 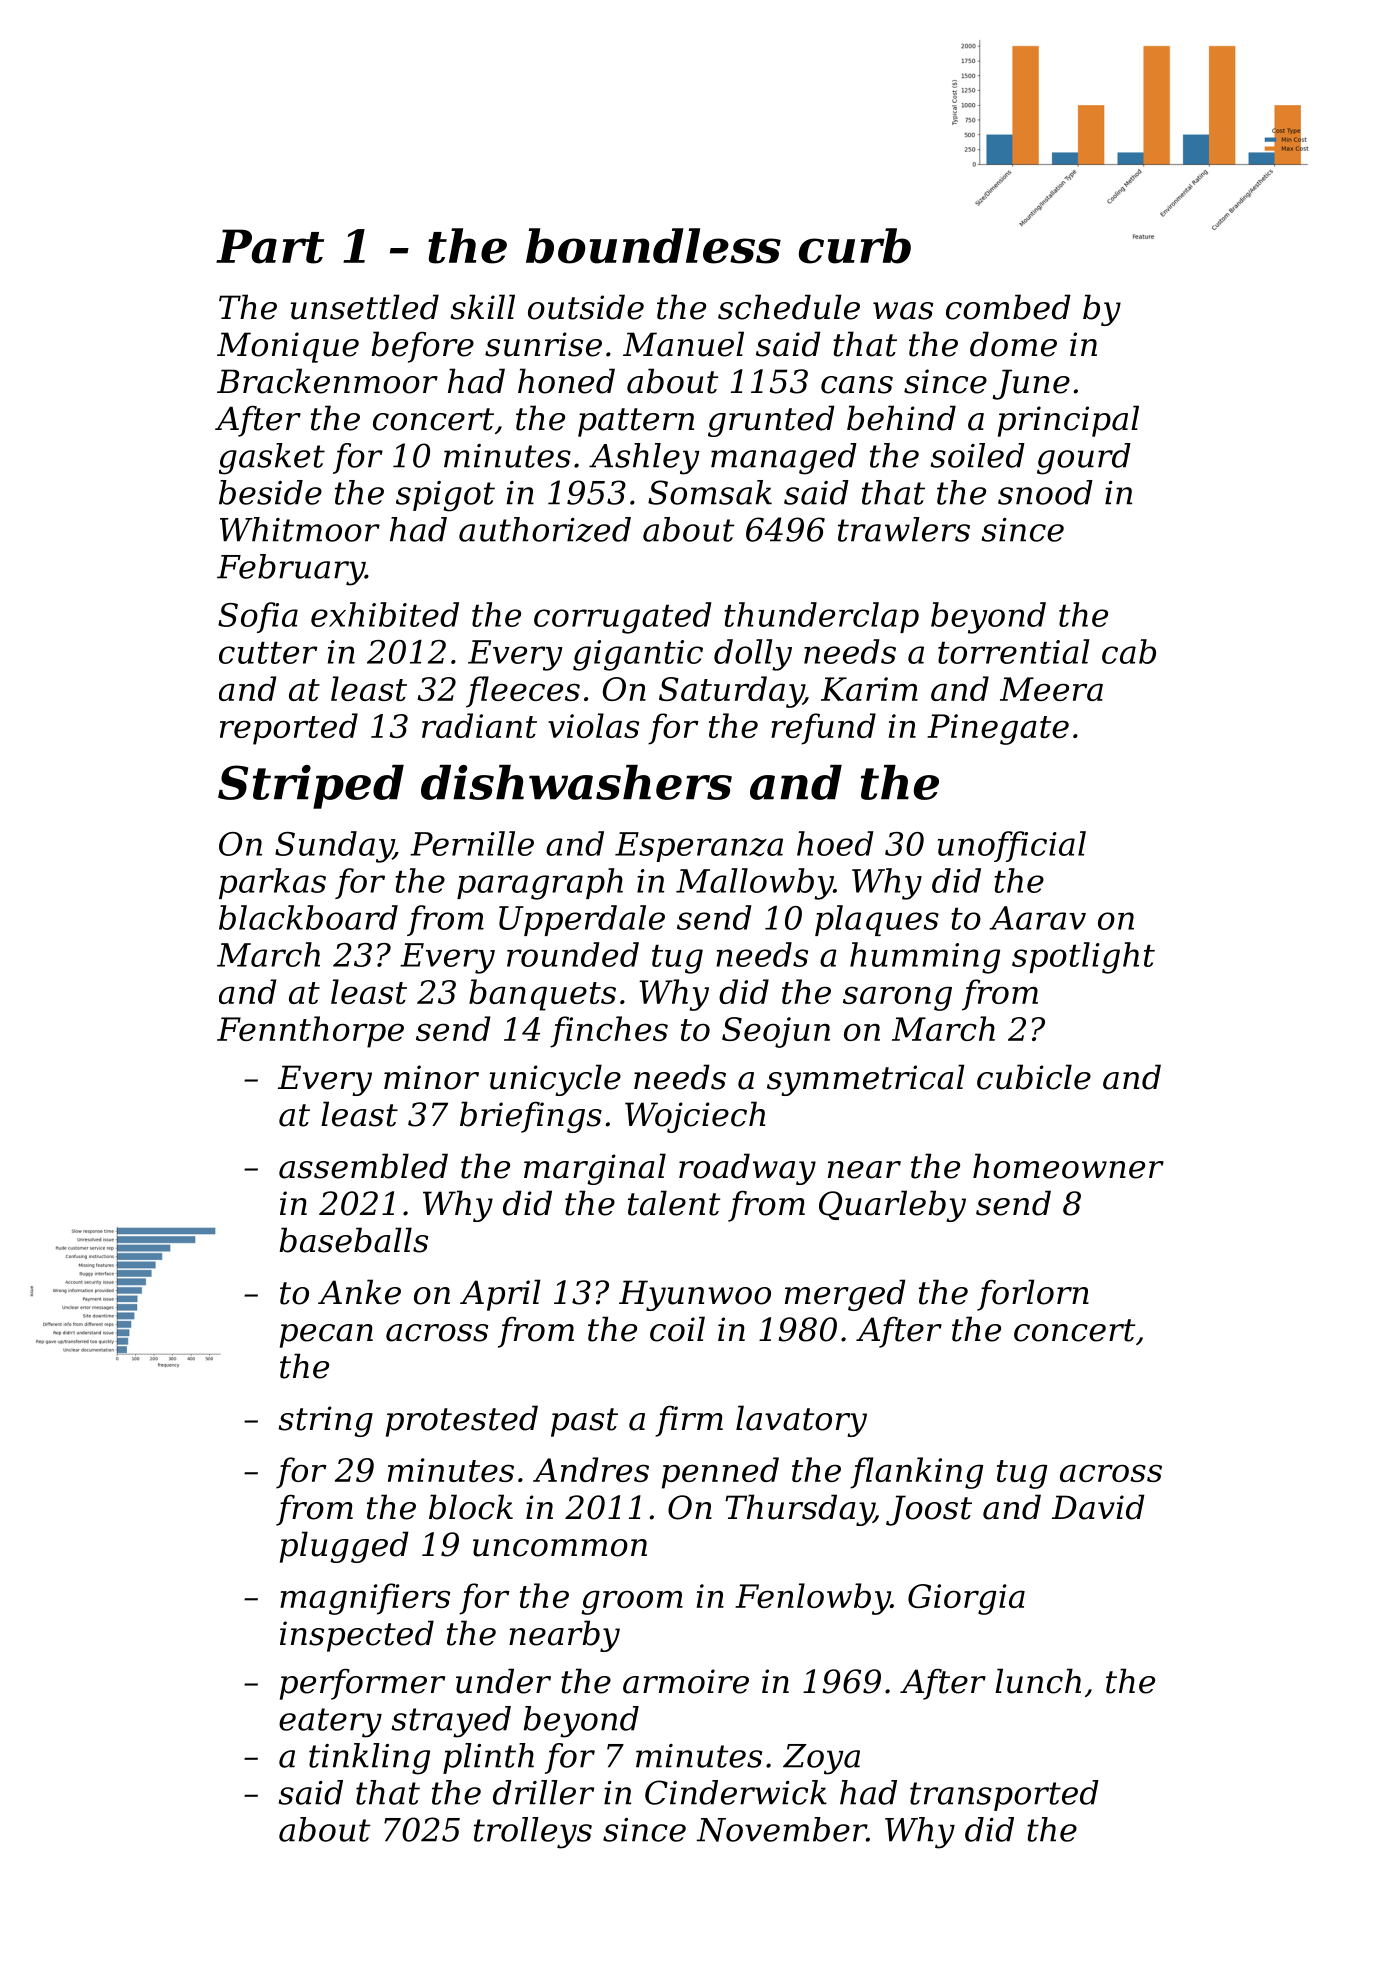 I want to click on Striped, so click(x=311, y=787).
